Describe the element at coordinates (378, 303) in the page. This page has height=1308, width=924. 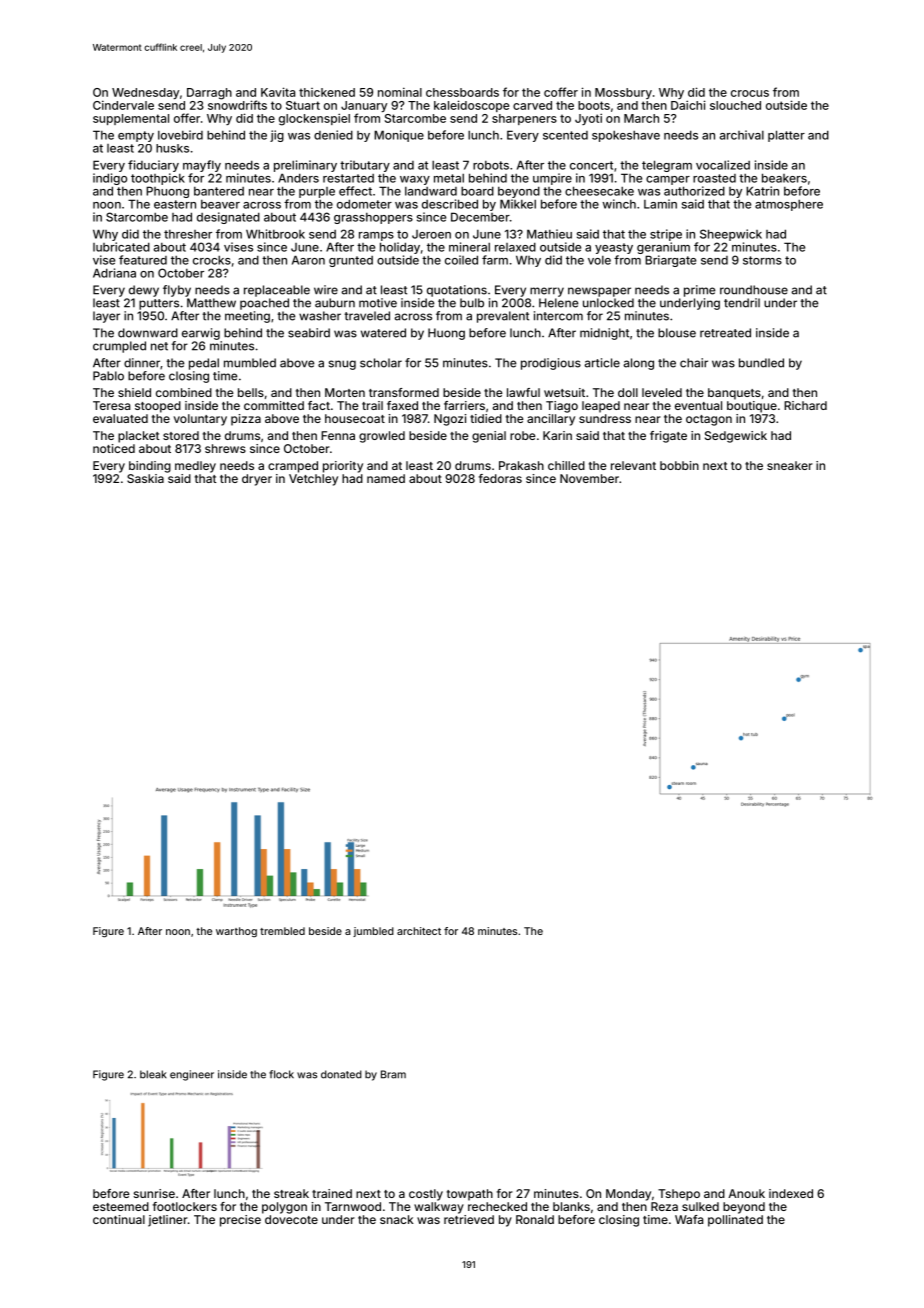
I see `motive` at that location.
